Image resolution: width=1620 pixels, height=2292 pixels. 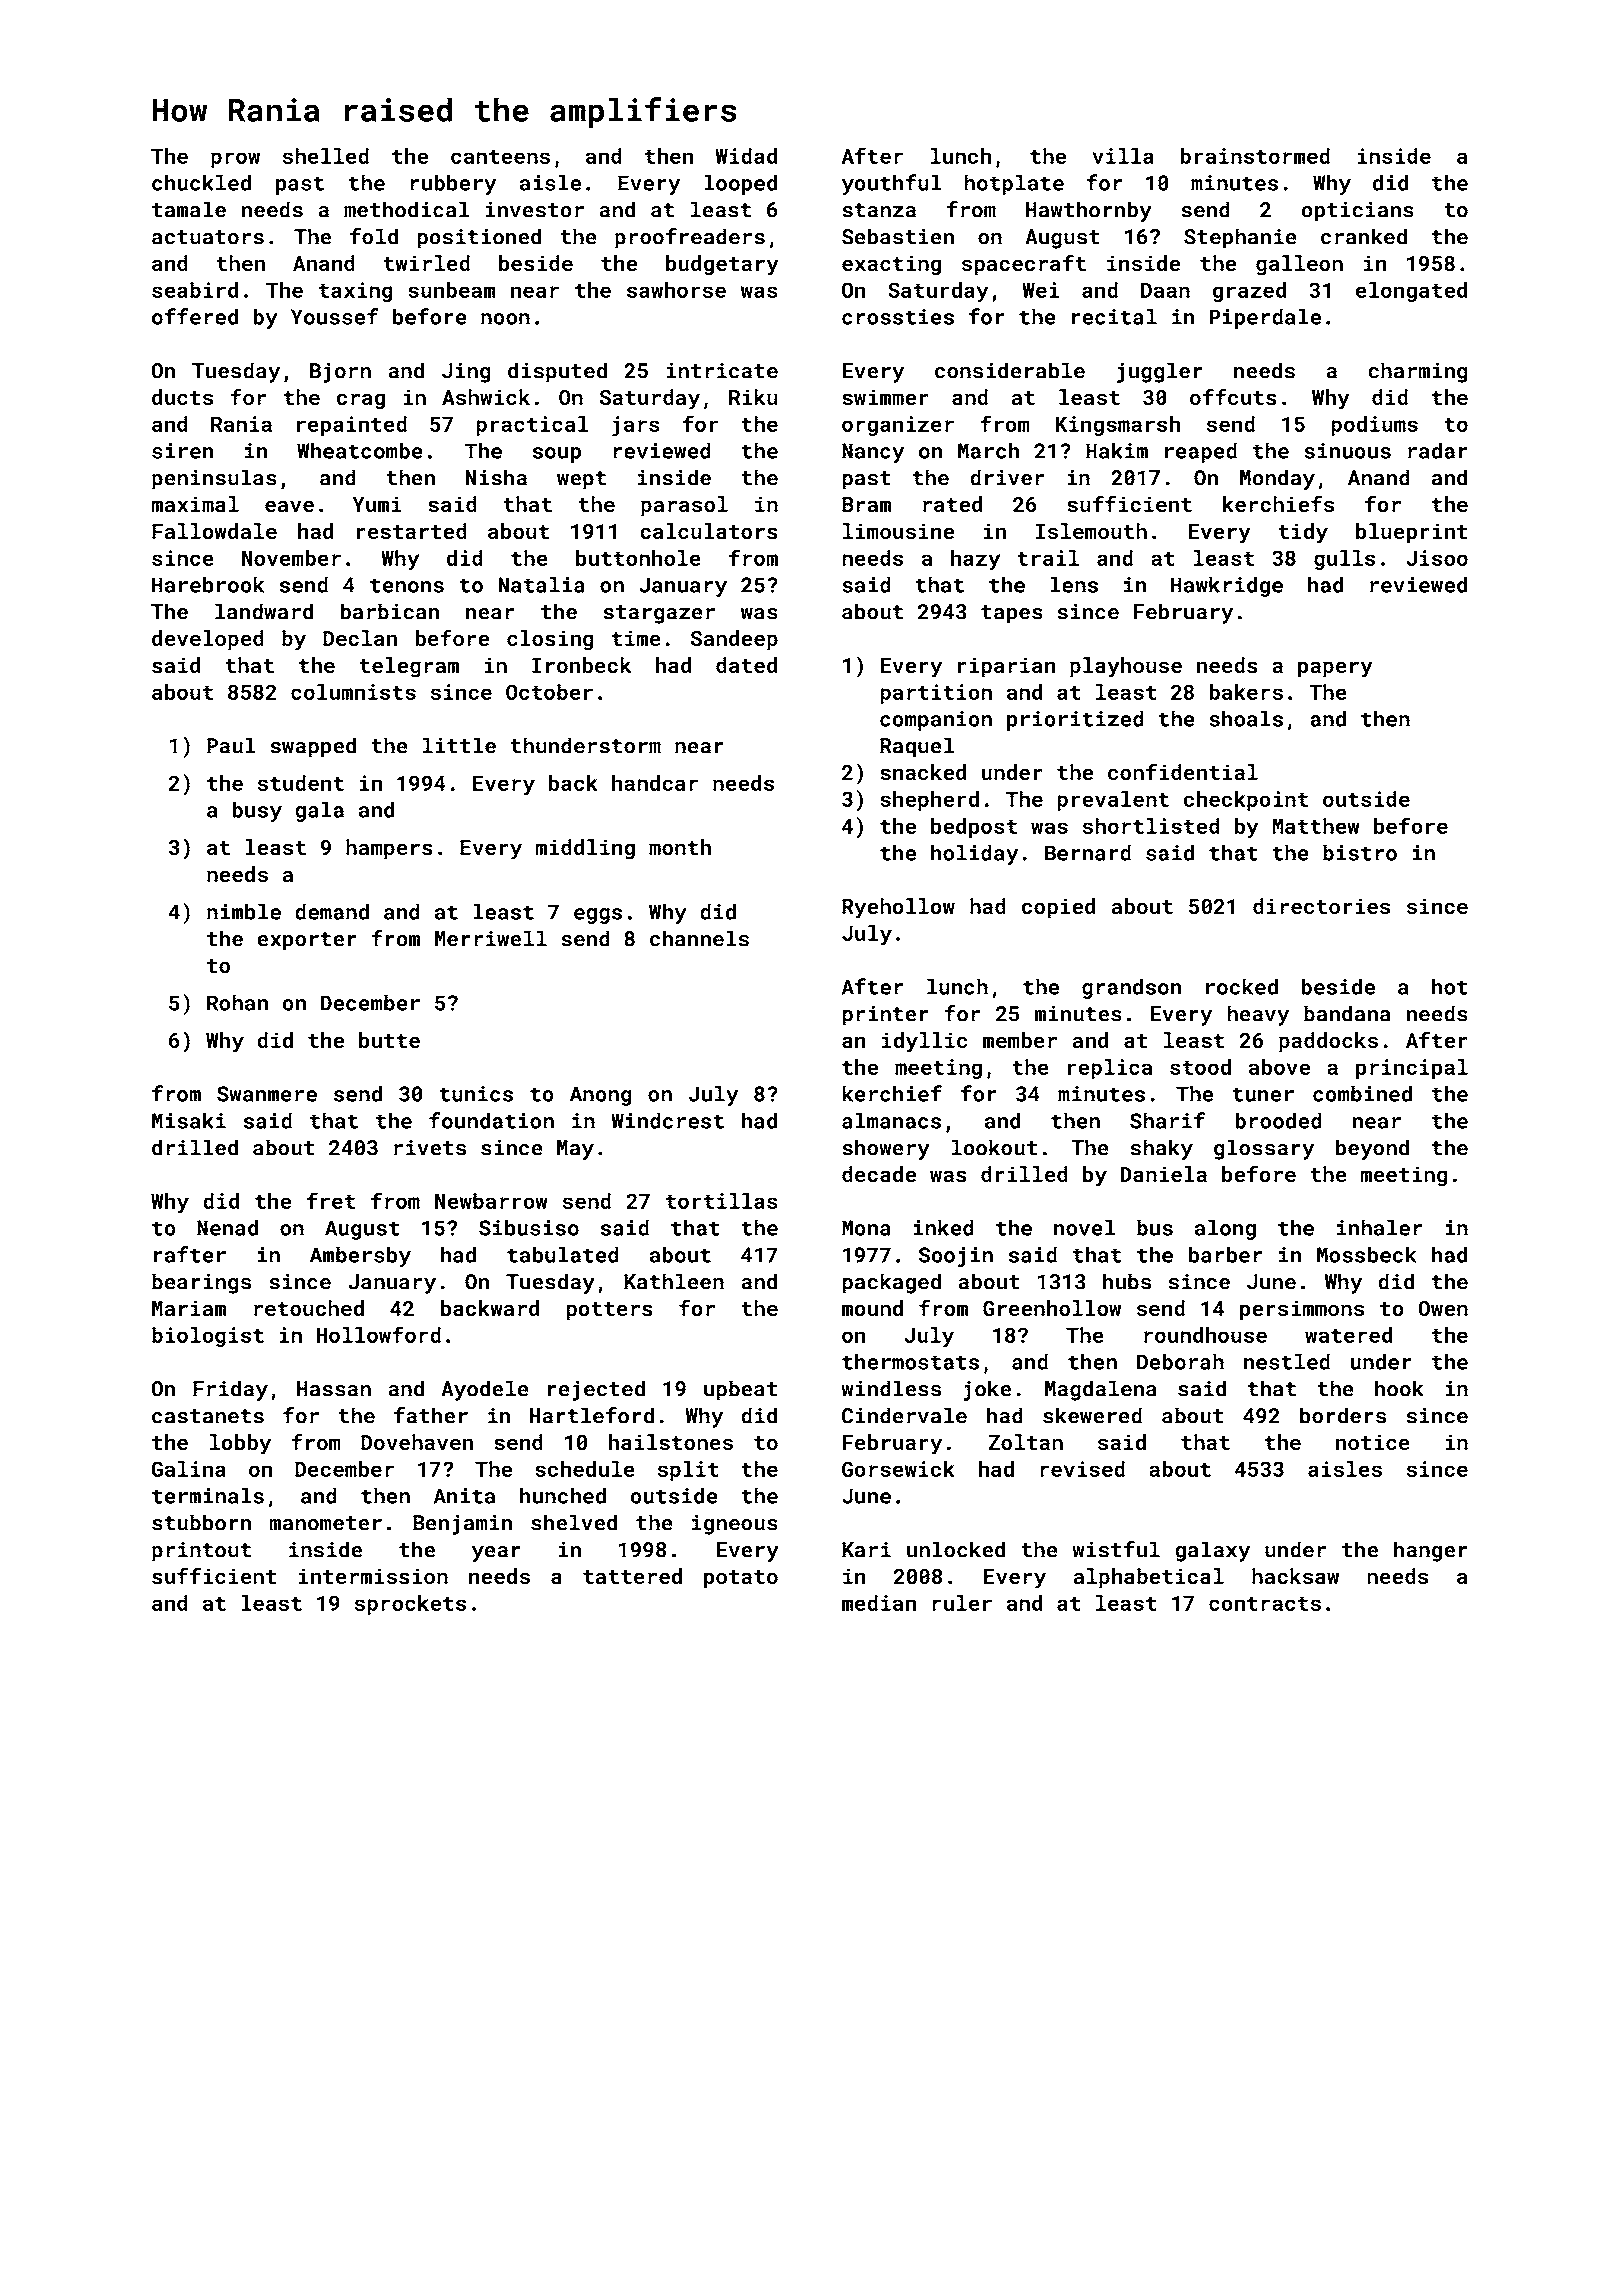 I want to click on rivets, so click(x=430, y=1148).
